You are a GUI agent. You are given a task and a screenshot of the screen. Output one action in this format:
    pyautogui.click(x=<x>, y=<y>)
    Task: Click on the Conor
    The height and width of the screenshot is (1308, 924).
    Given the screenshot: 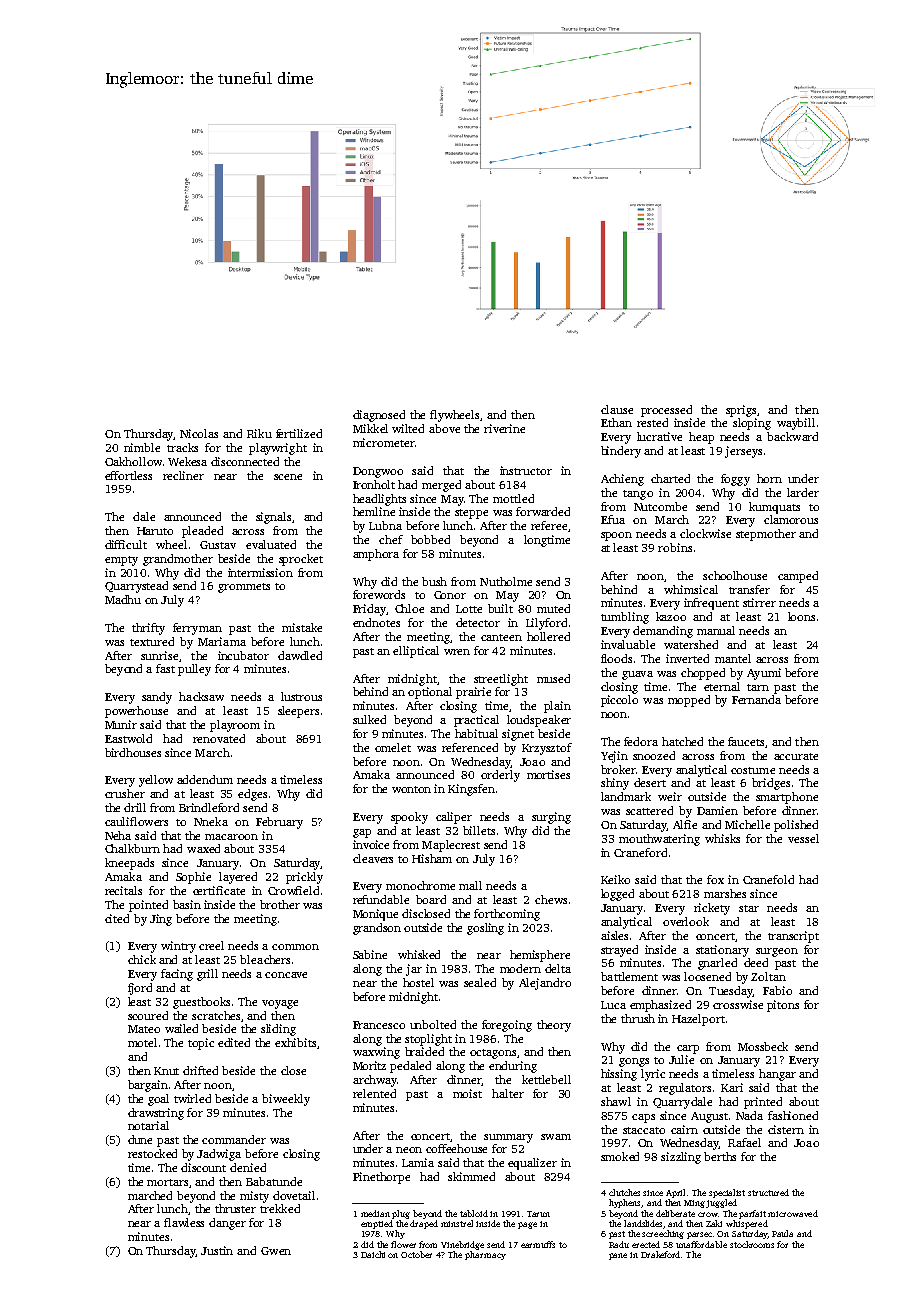 What is the action you would take?
    pyautogui.click(x=450, y=595)
